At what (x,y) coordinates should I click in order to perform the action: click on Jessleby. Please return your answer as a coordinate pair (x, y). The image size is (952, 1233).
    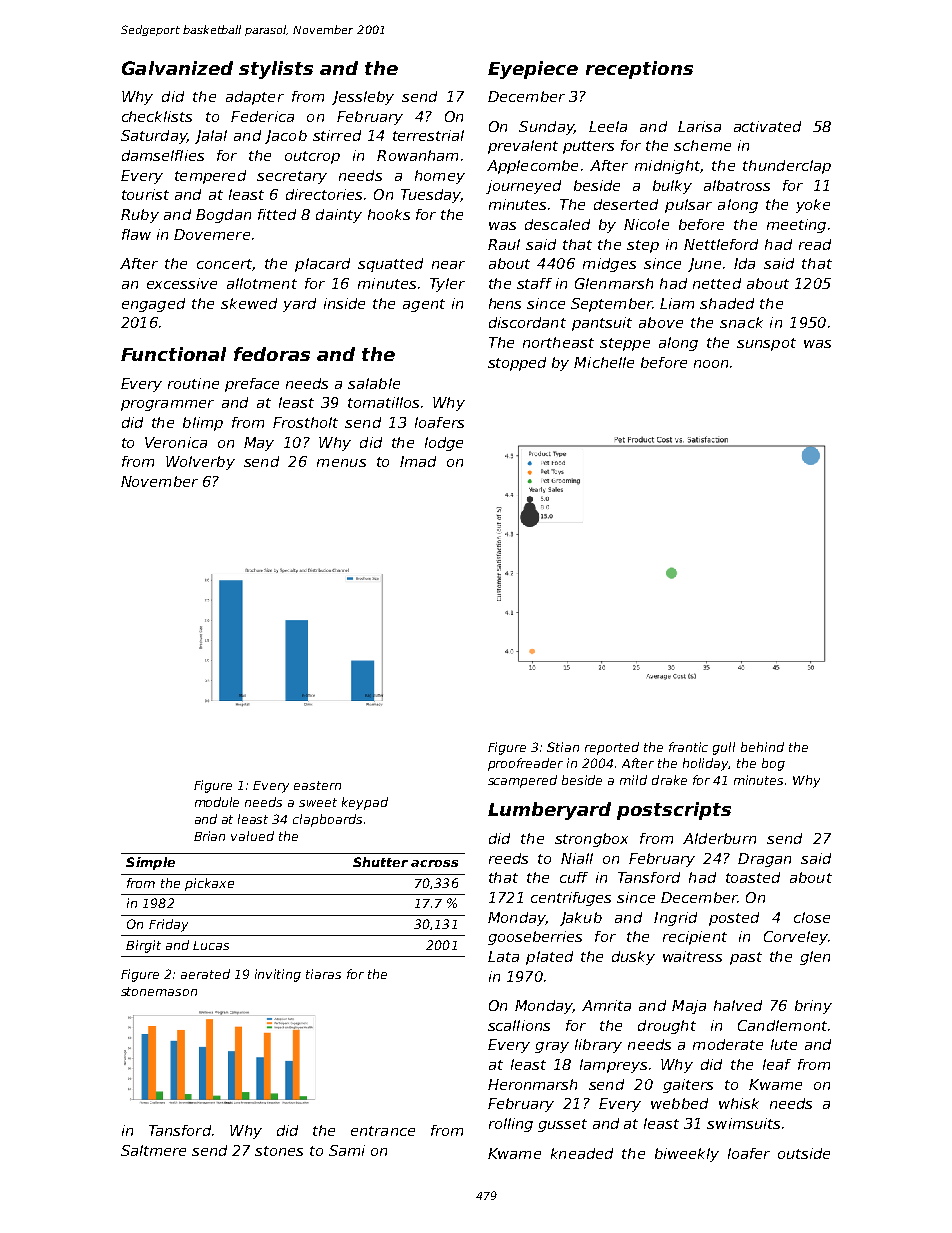
    Looking at the image, I should click on (363, 98).
